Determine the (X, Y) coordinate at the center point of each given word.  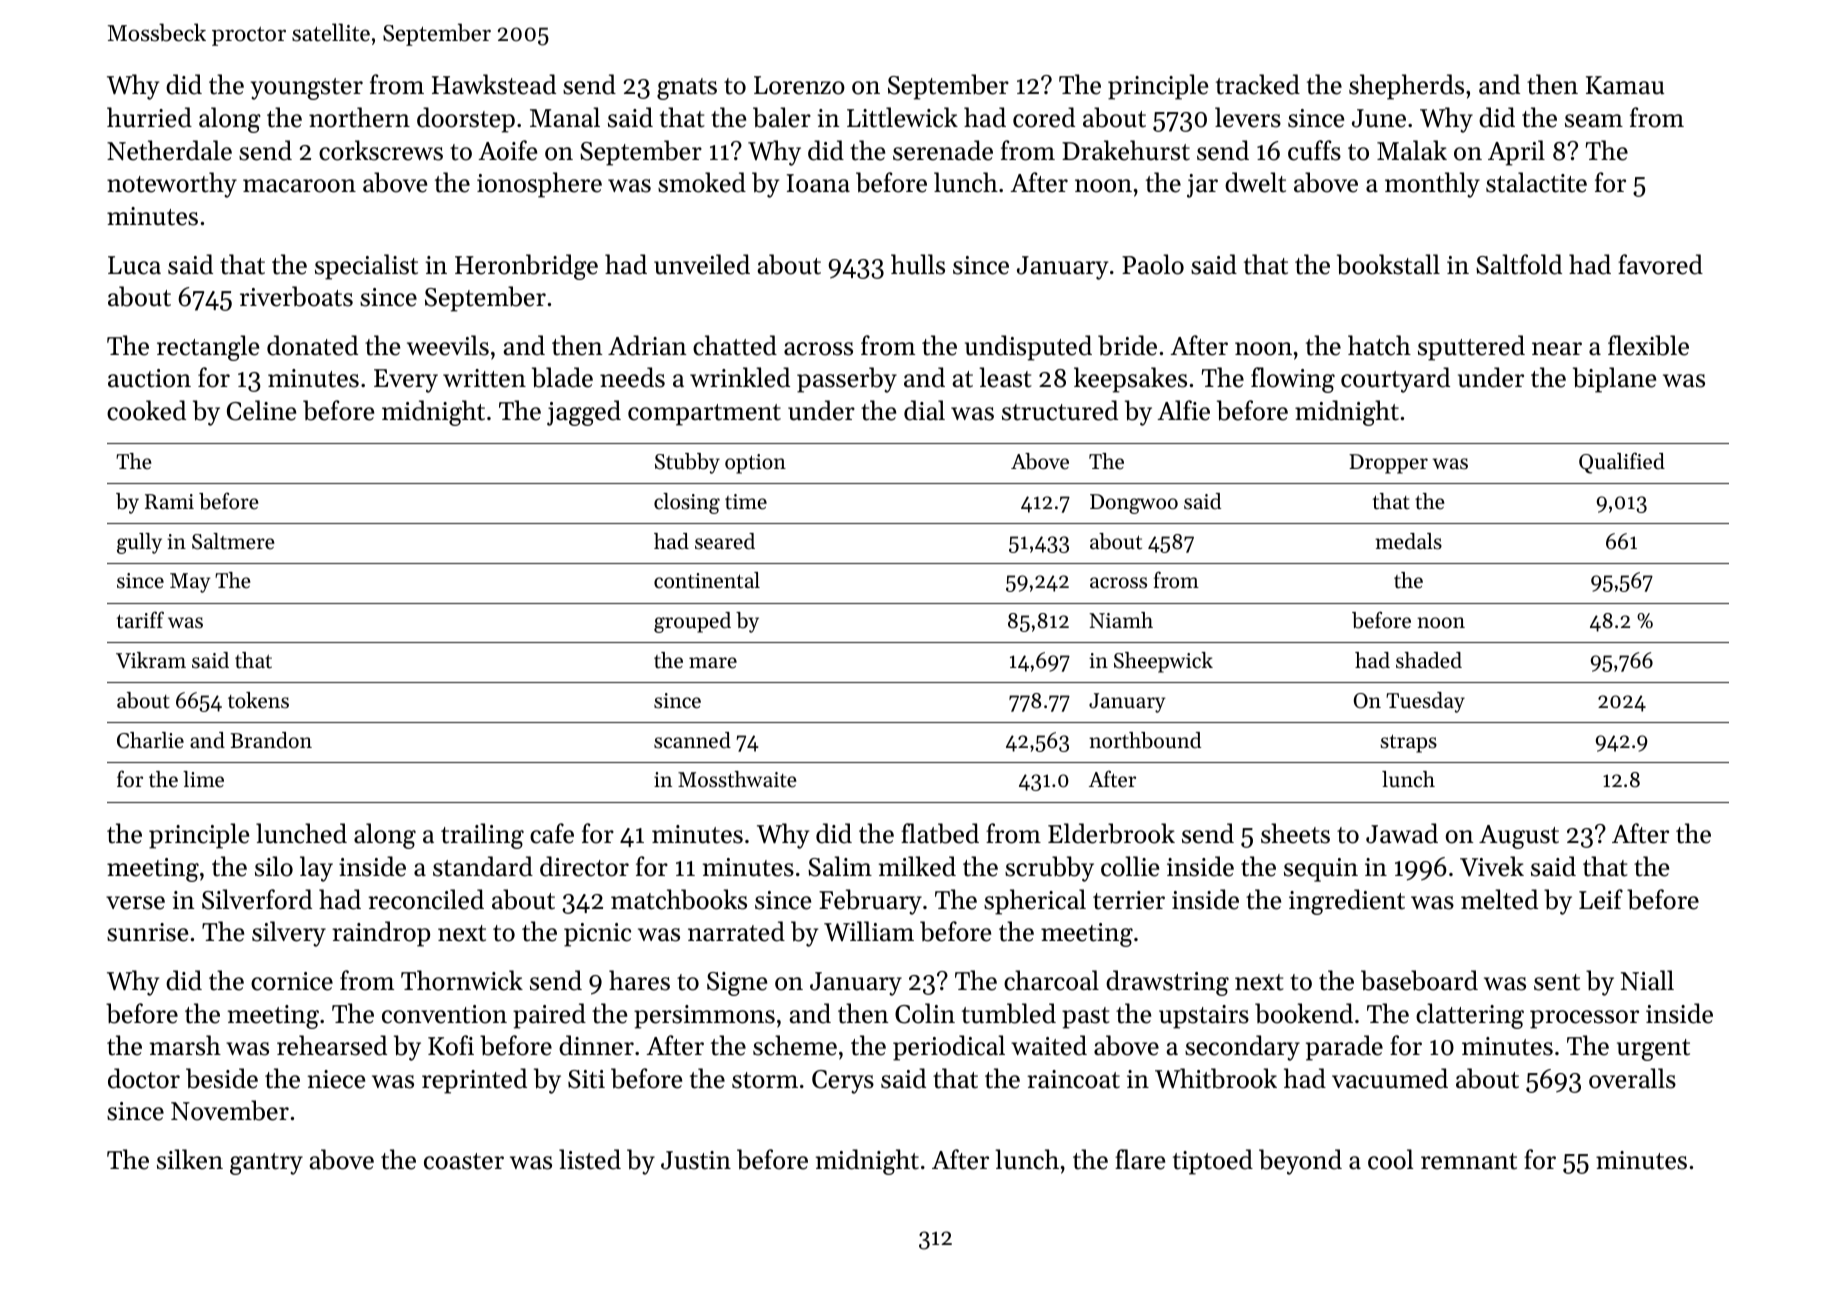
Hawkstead (494, 84)
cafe (552, 833)
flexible (1648, 345)
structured (1060, 410)
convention (444, 1014)
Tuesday (1425, 702)
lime (203, 779)
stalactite (1536, 182)
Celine (261, 410)
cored (1044, 117)
